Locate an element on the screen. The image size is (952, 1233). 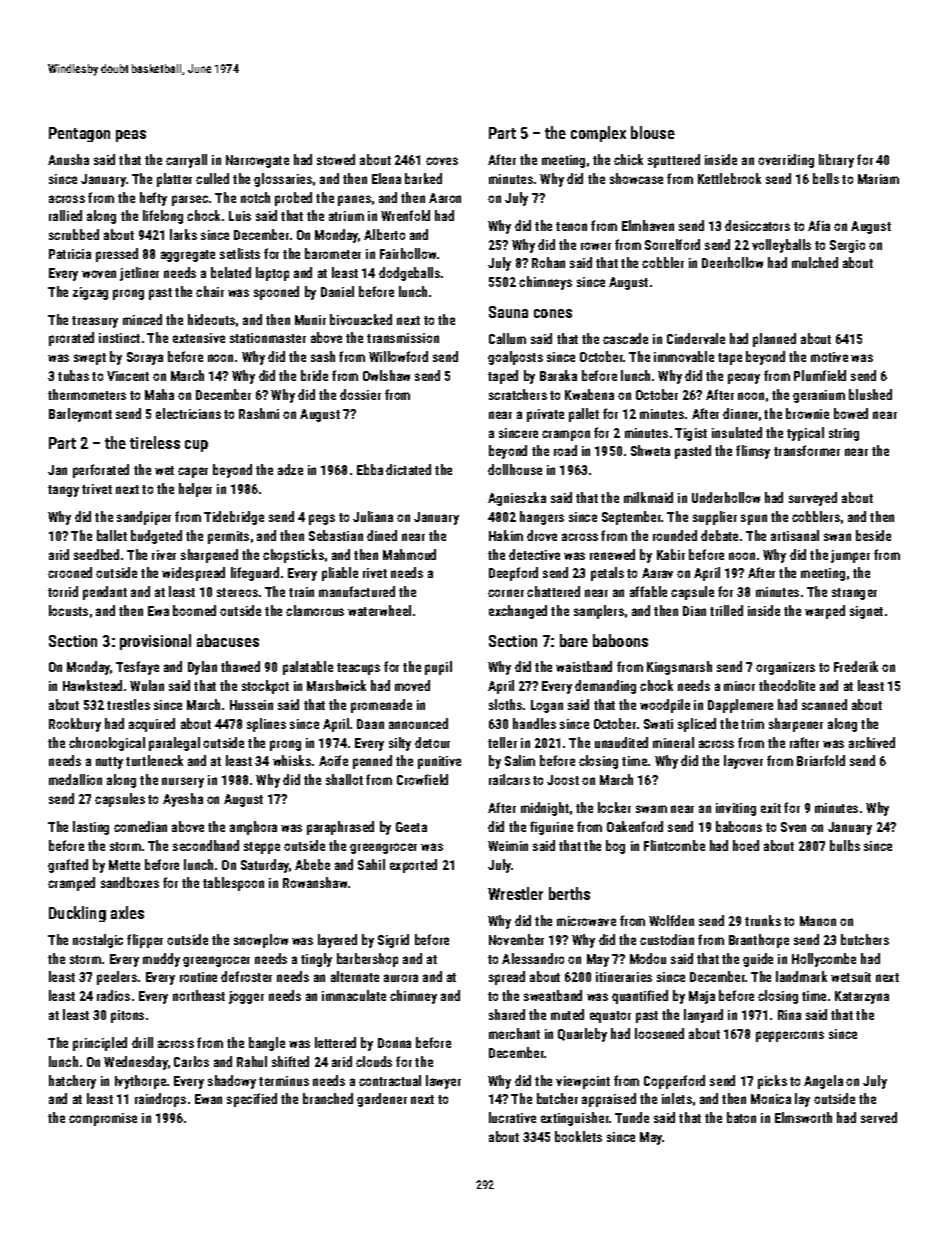
served is located at coordinates (879, 1117).
